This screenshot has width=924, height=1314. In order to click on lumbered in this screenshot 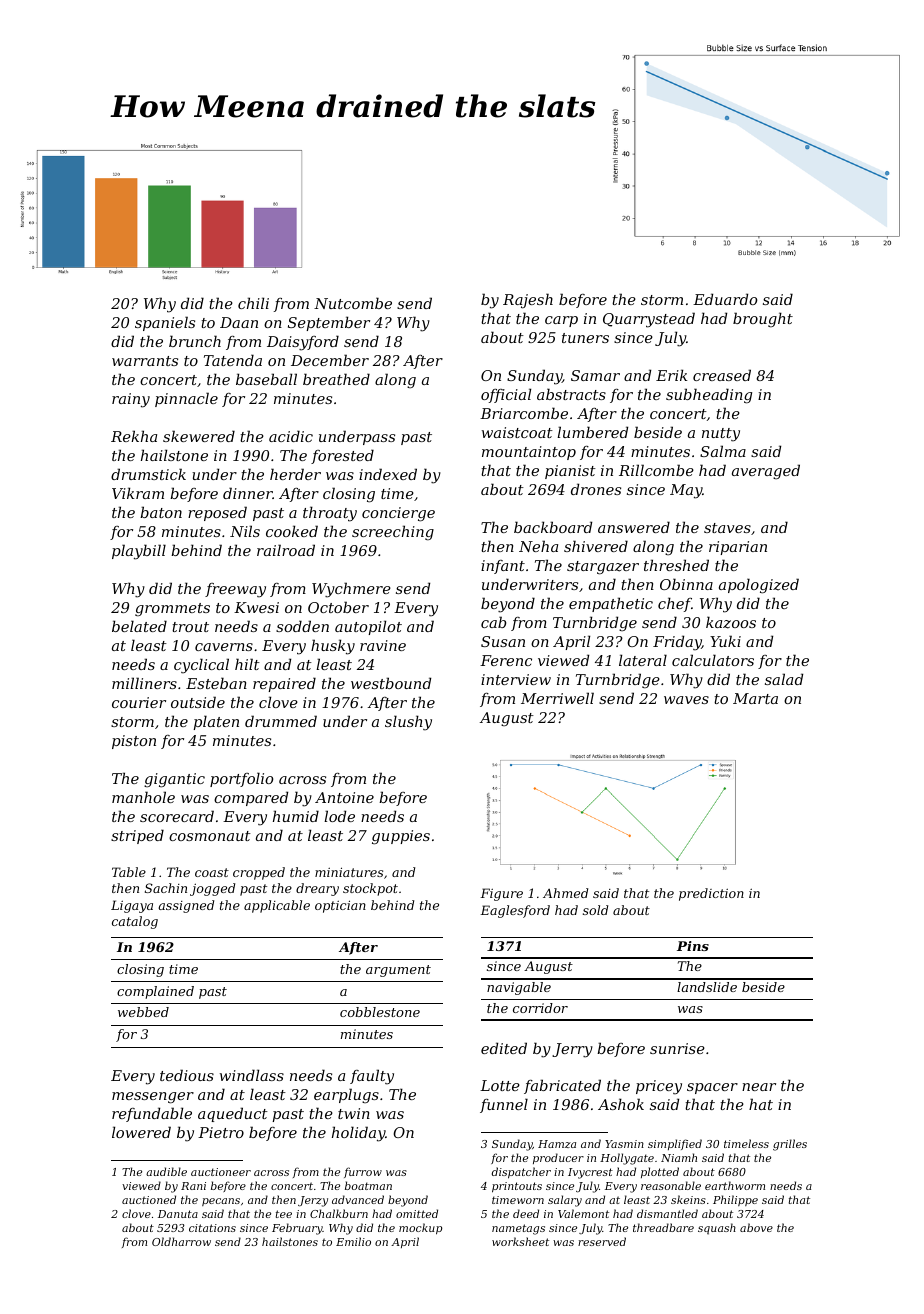, I will do `click(592, 432)`.
